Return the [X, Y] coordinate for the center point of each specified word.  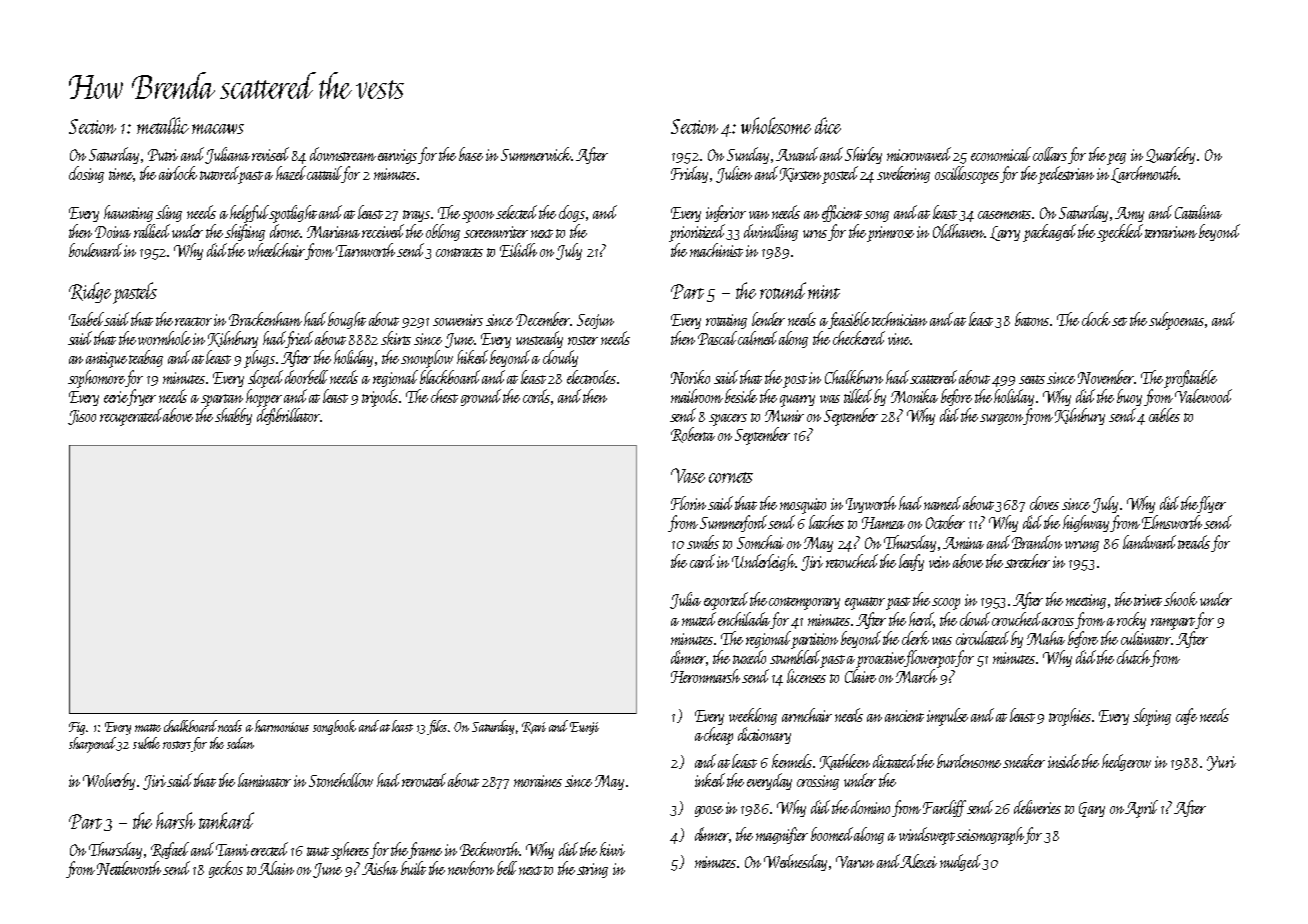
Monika [914, 396]
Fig [77, 728]
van [759, 215]
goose [709, 811]
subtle [146, 743]
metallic [163, 125]
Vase [688, 475]
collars [1050, 154]
